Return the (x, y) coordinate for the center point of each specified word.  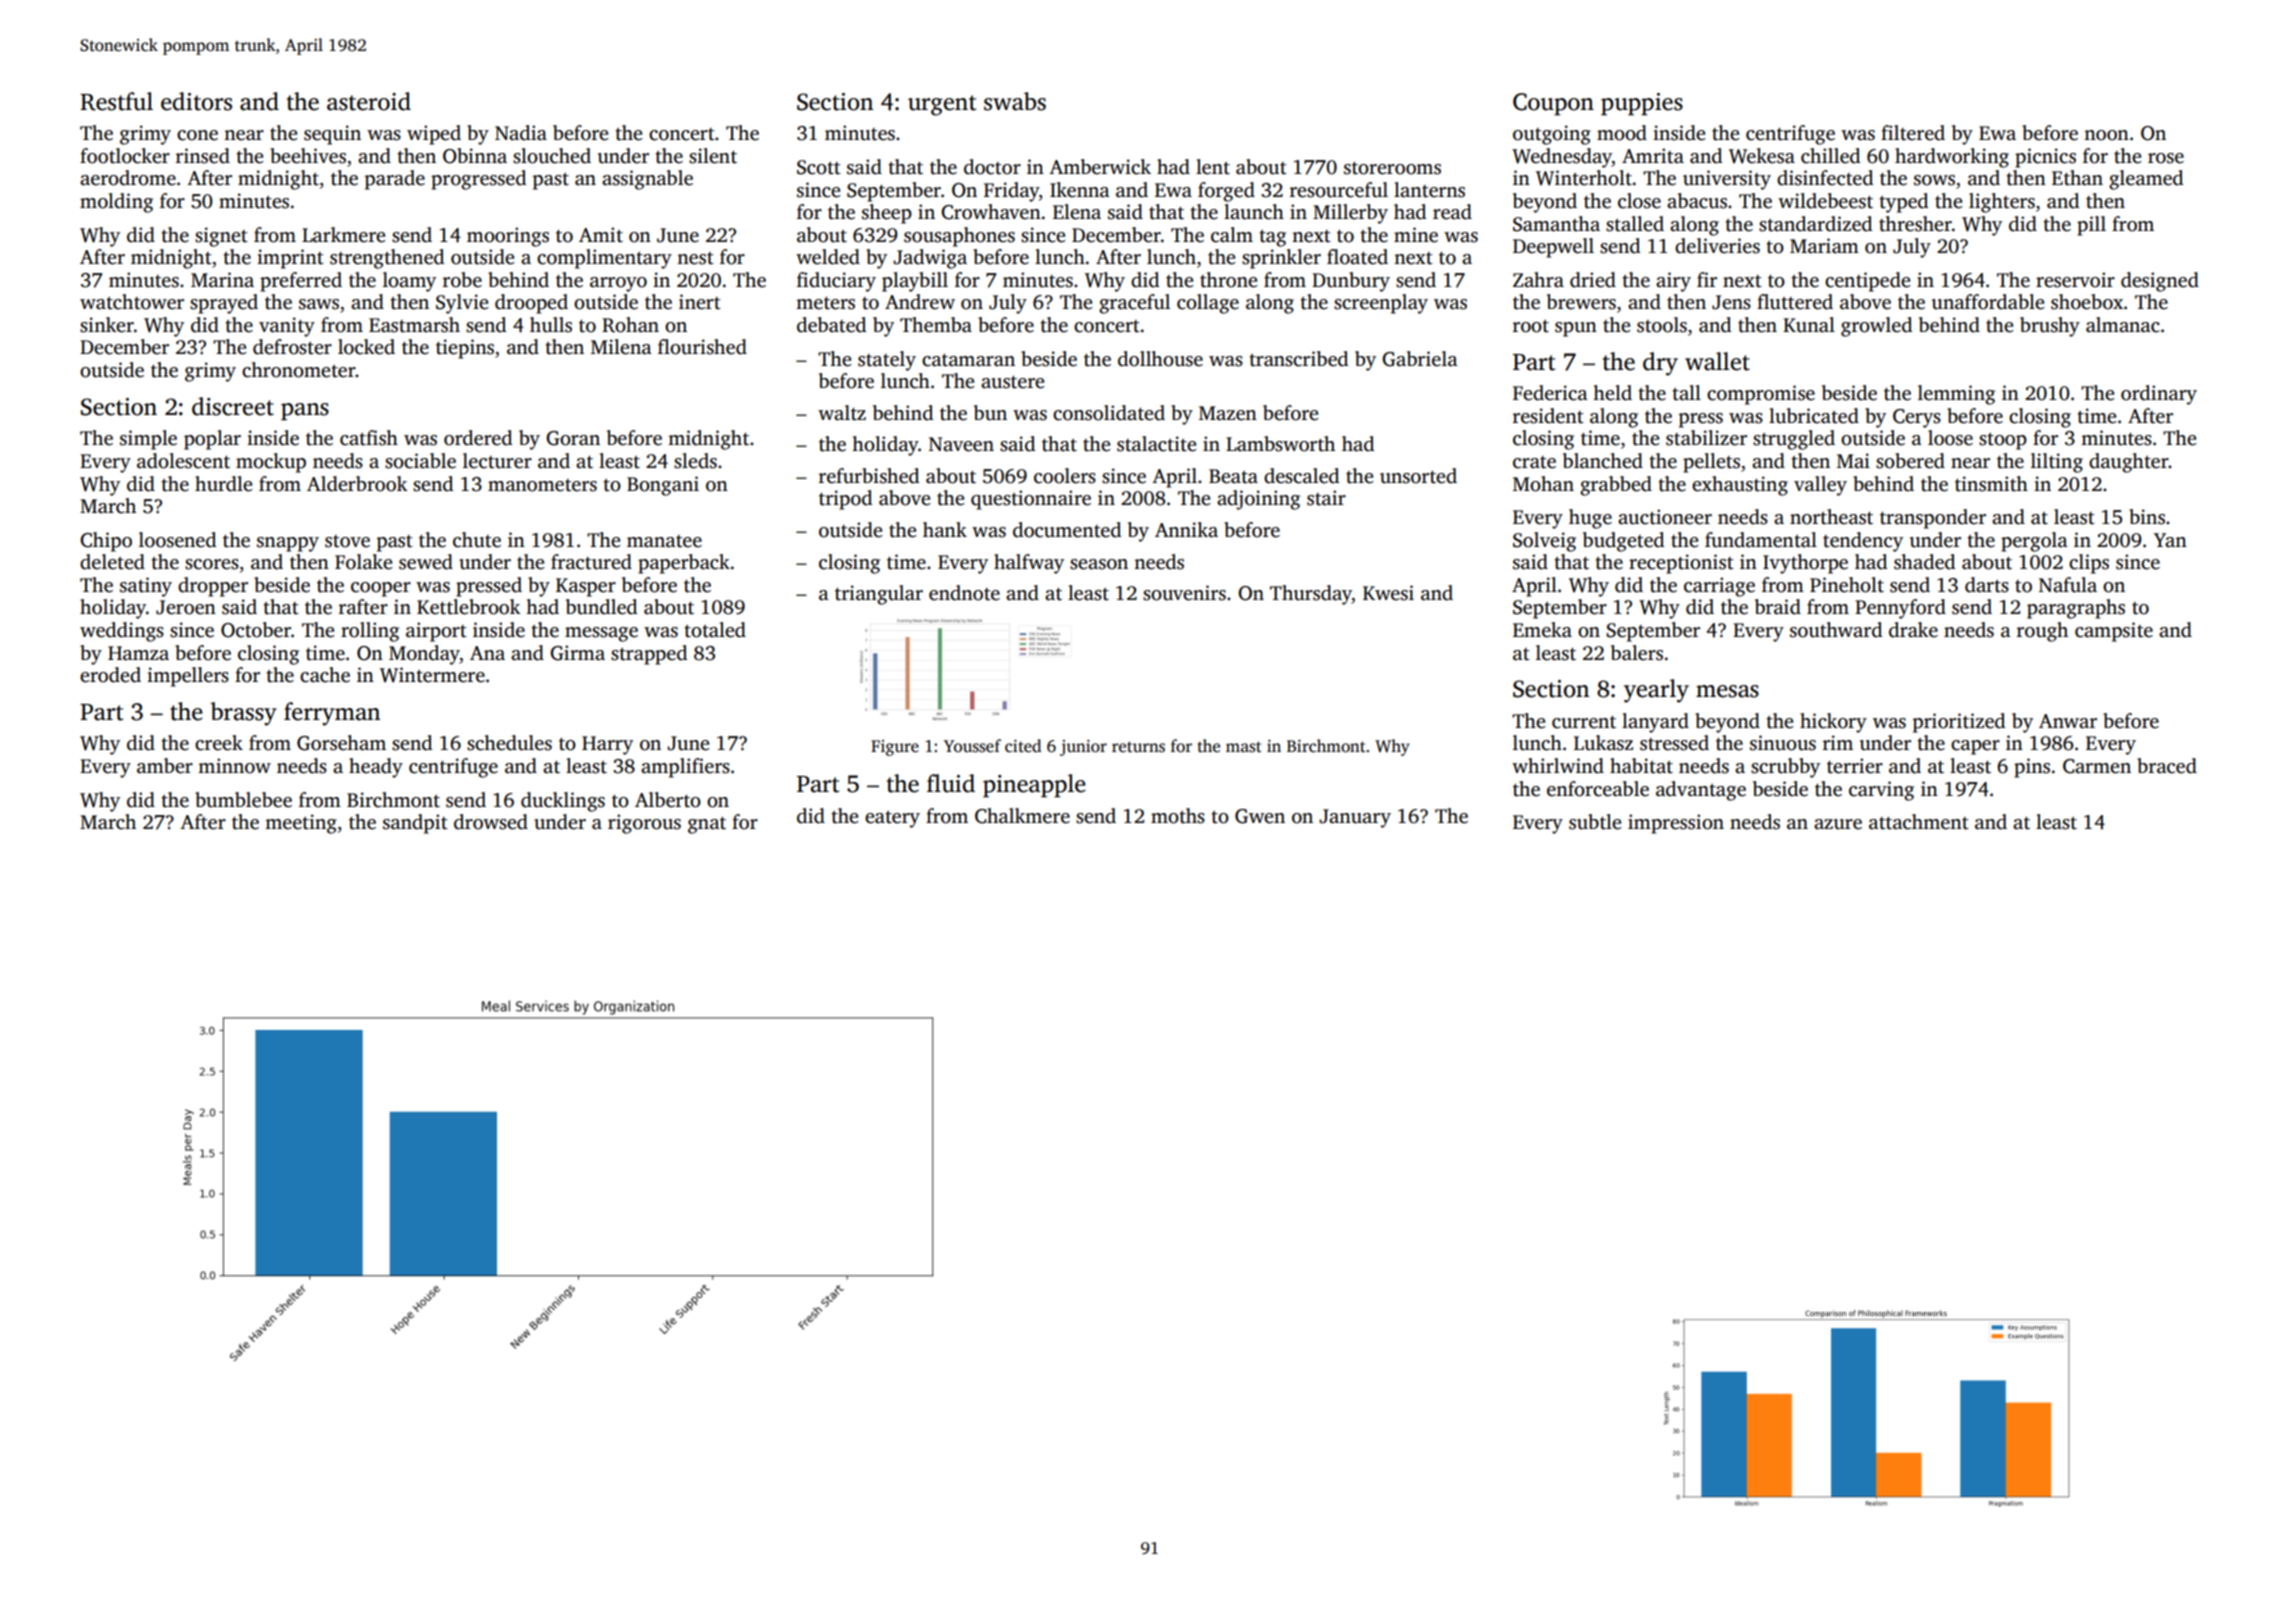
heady (376, 768)
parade (395, 180)
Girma (577, 653)
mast (1244, 747)
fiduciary (836, 282)
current (1584, 722)
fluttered (1795, 302)
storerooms (1392, 168)
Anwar (2068, 721)
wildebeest (1825, 201)
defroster (292, 347)
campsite (2114, 632)
